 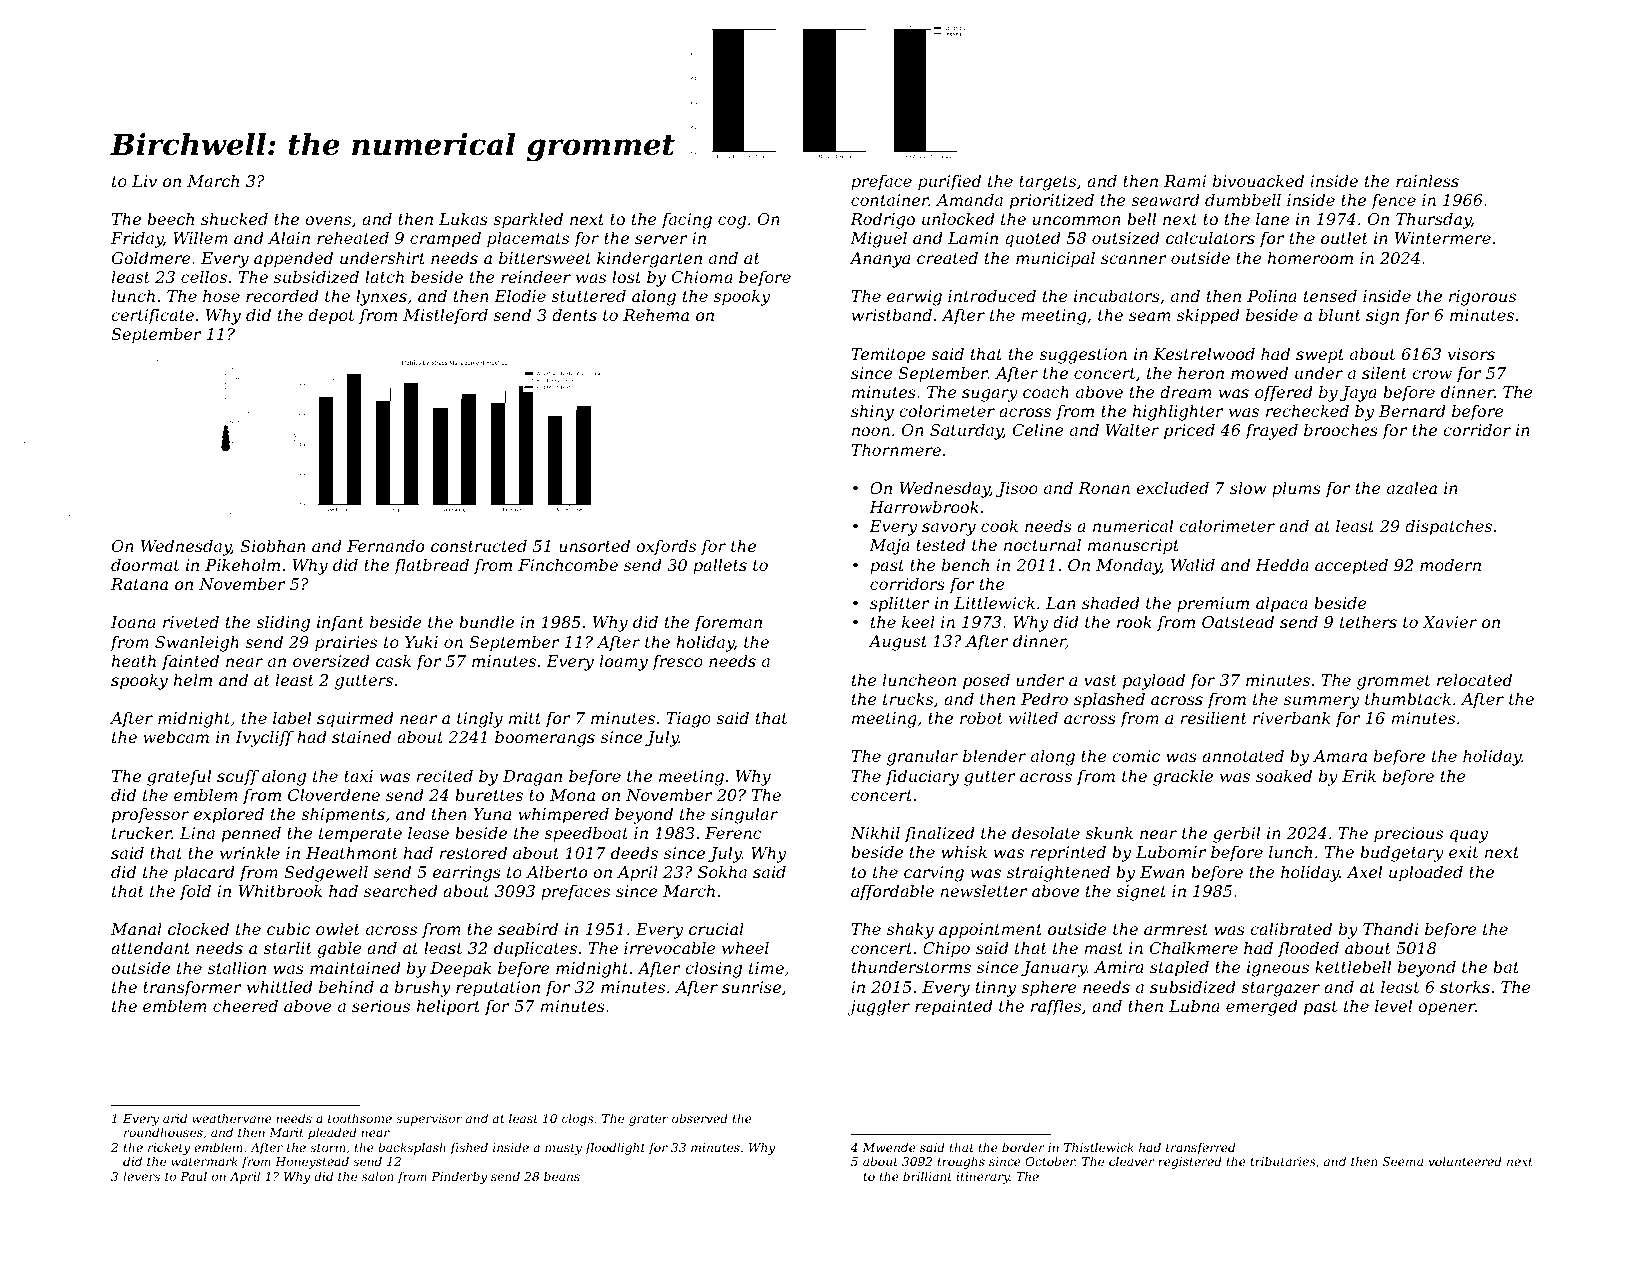 What do you see at coordinates (463, 218) in the screenshot?
I see `Lukas` at bounding box center [463, 218].
